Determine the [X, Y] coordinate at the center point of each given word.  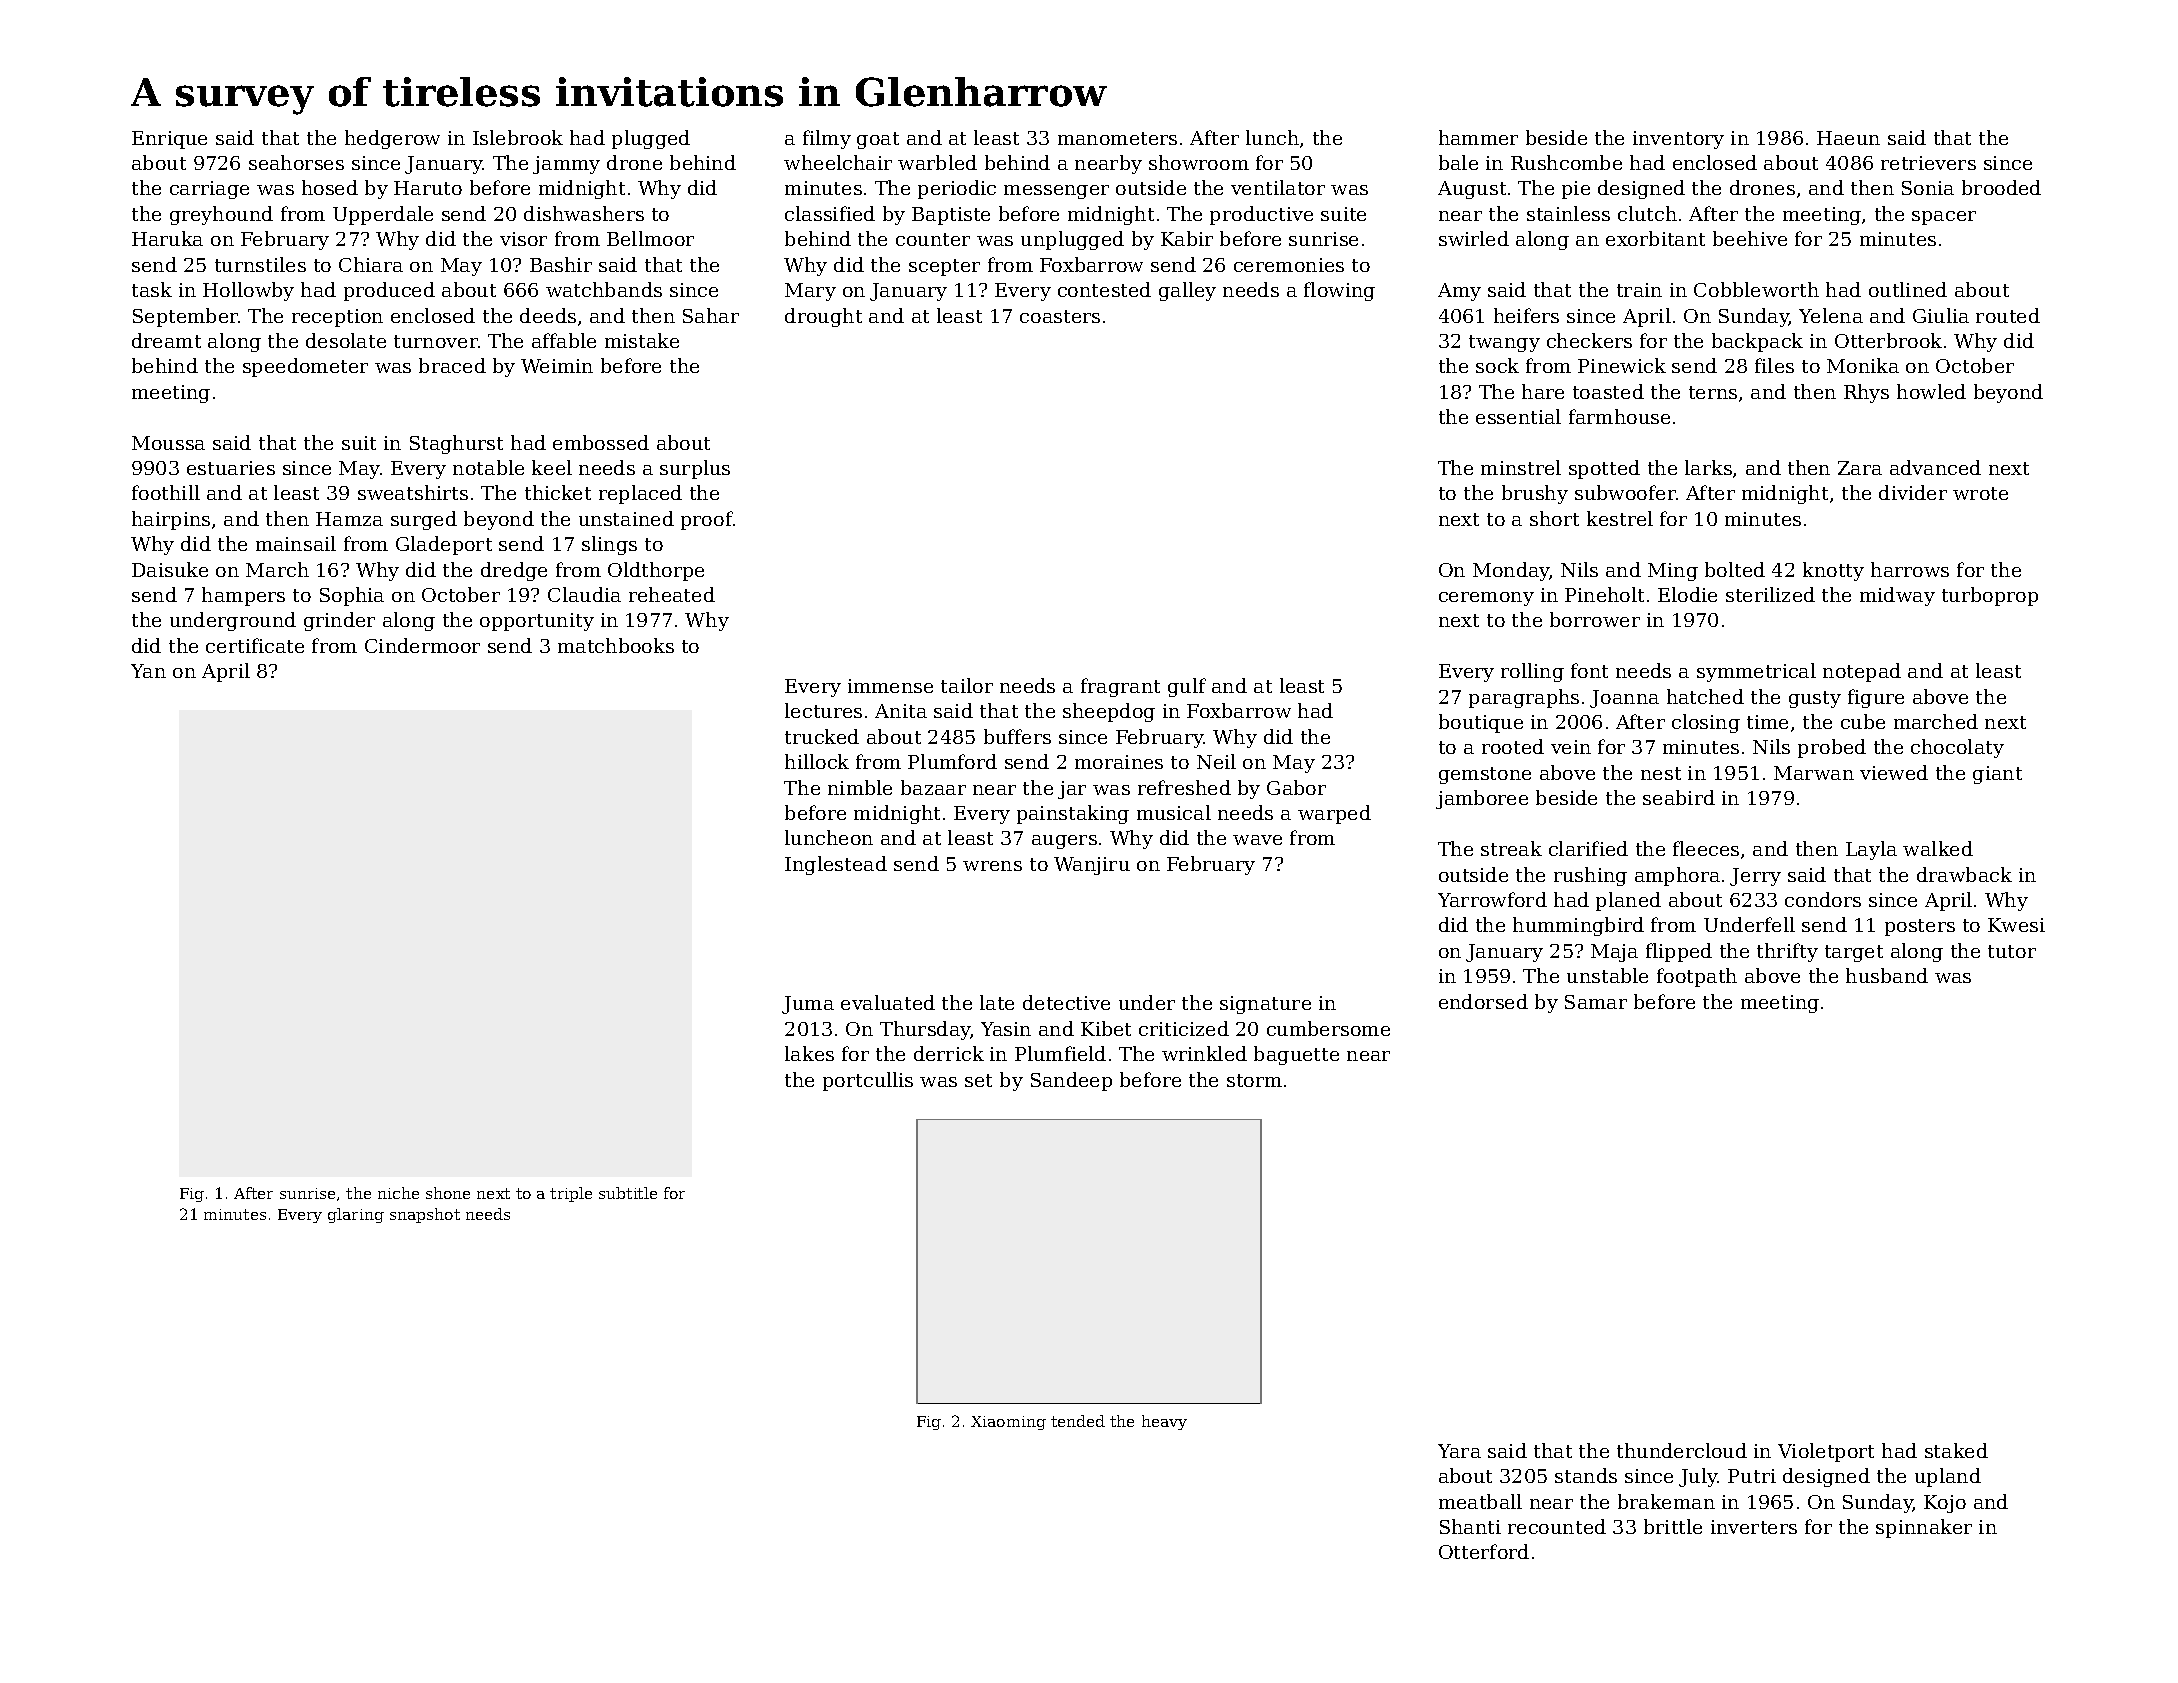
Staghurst [456, 444]
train [1639, 290]
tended [1078, 1421]
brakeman [1666, 1501]
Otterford [1484, 1551]
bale [1458, 162]
